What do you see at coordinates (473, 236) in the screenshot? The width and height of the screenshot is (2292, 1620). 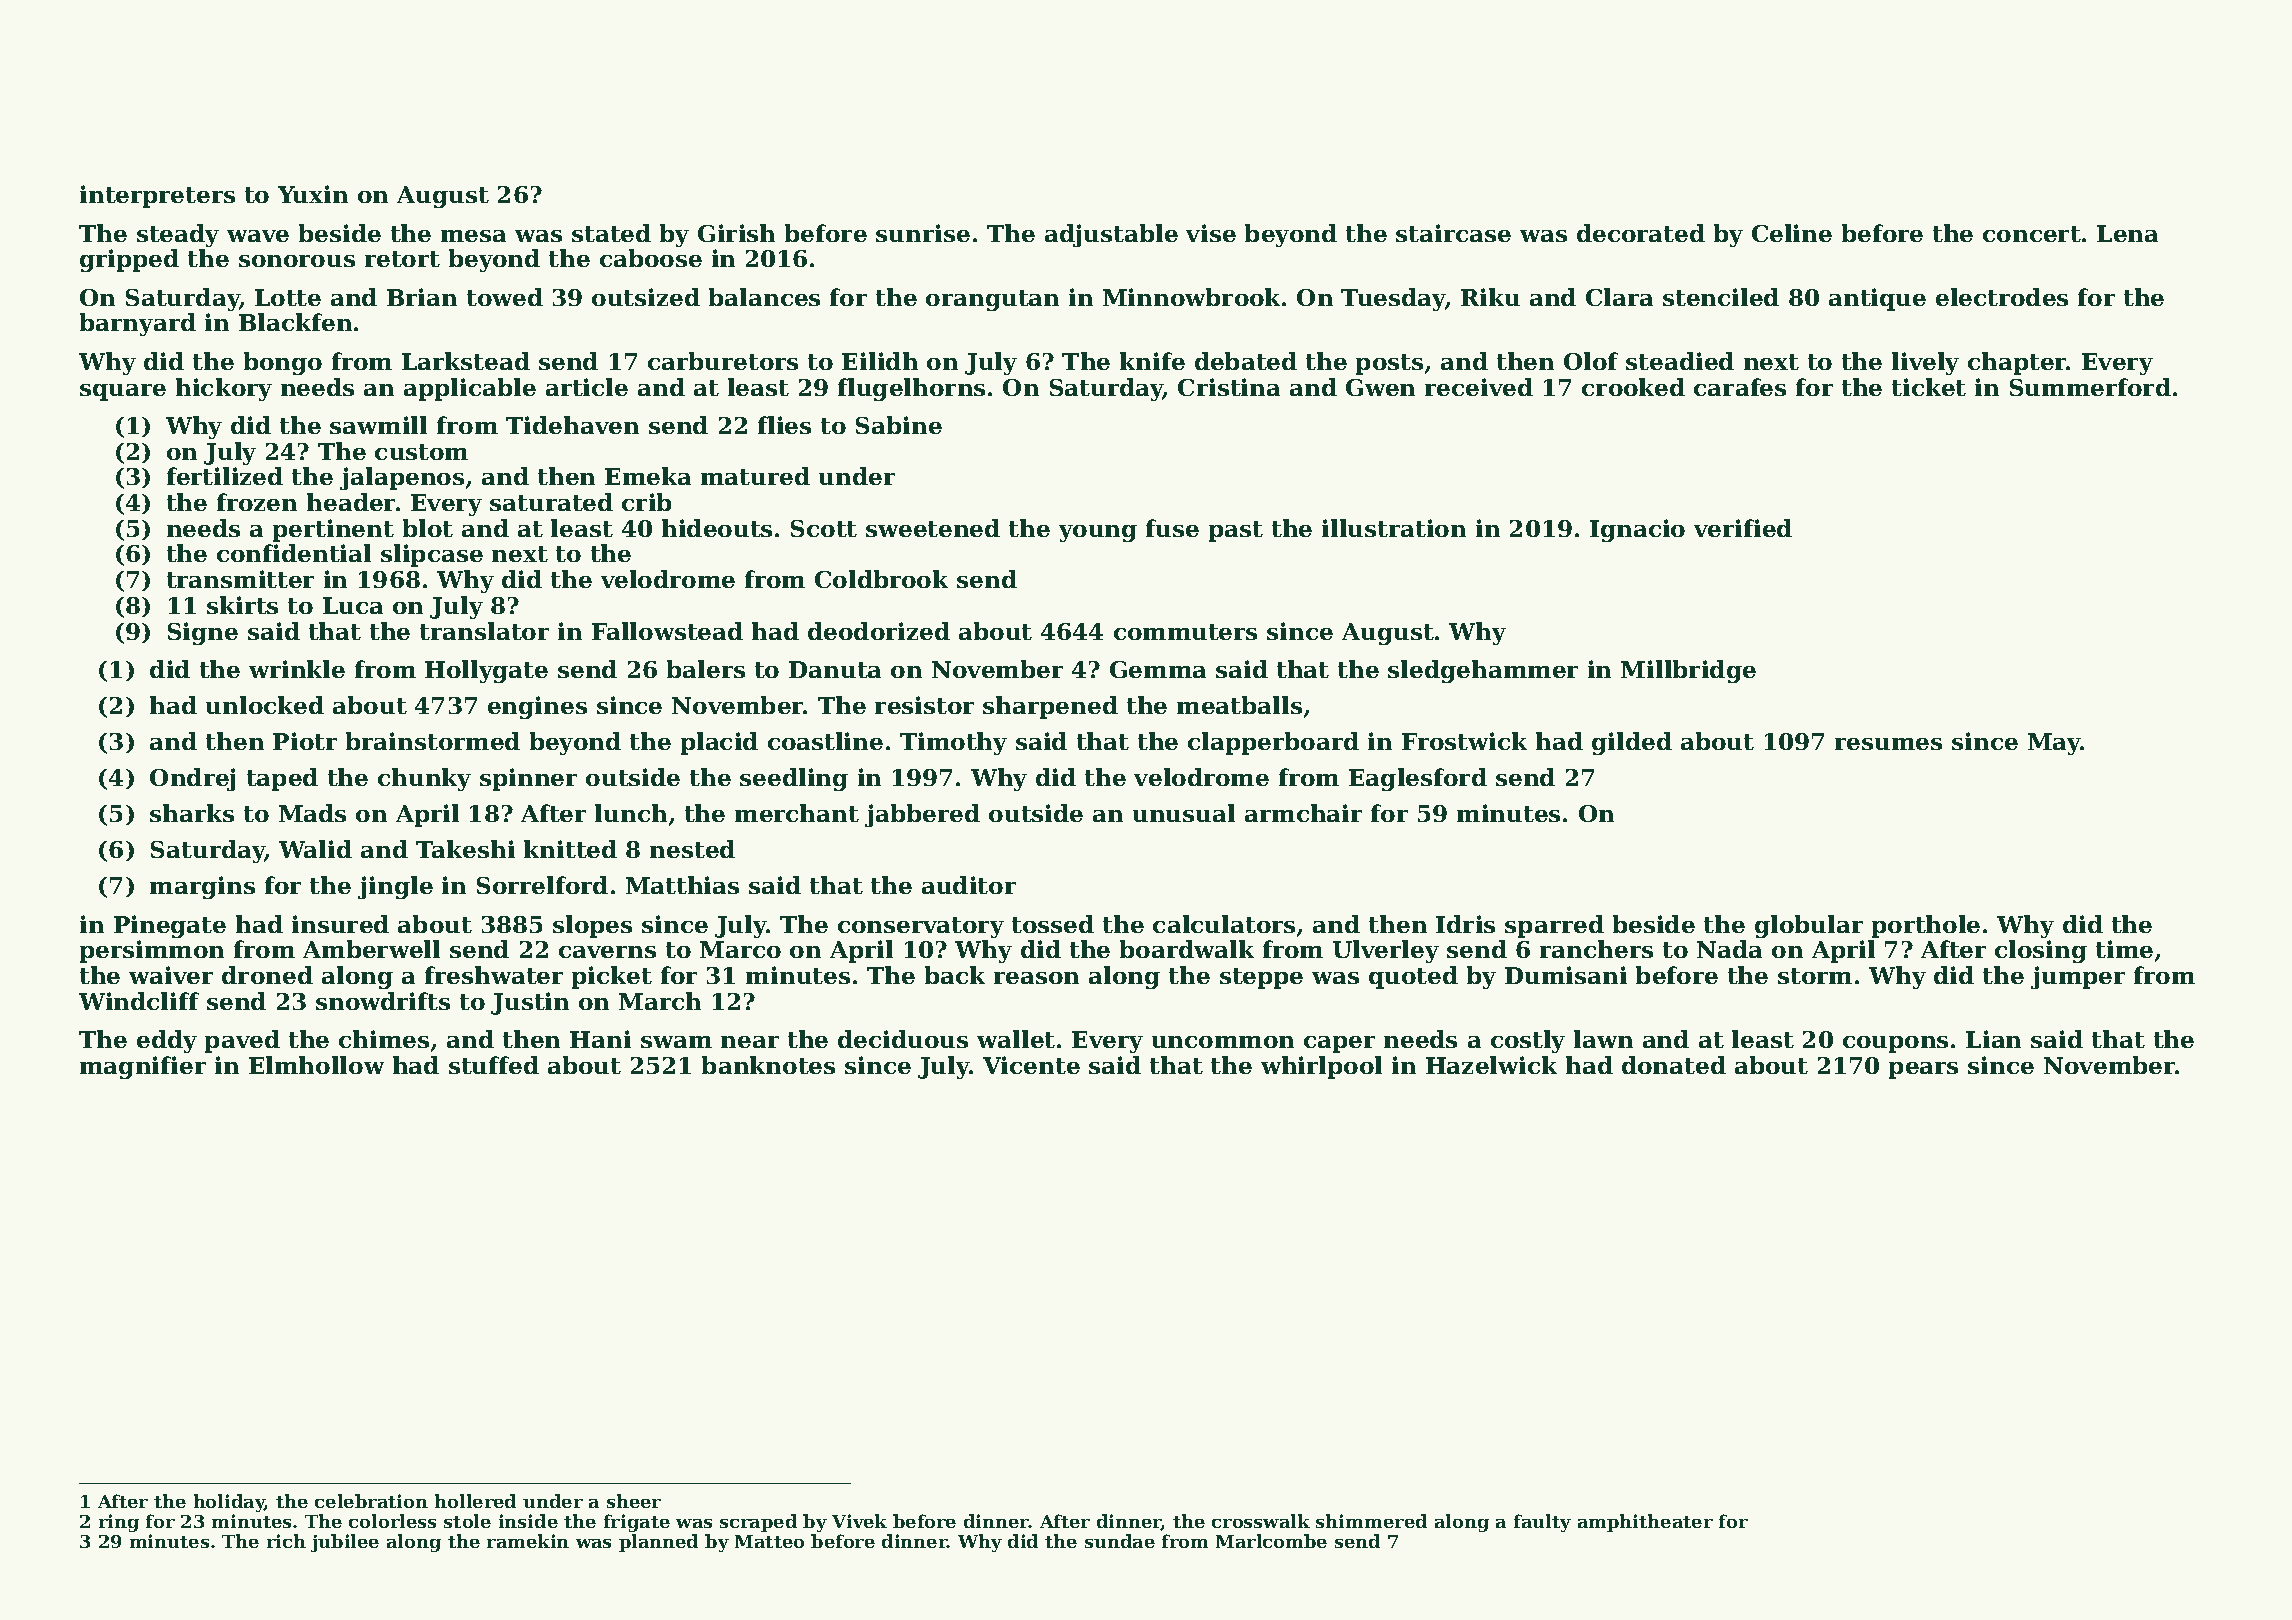 I see `mesa` at bounding box center [473, 236].
